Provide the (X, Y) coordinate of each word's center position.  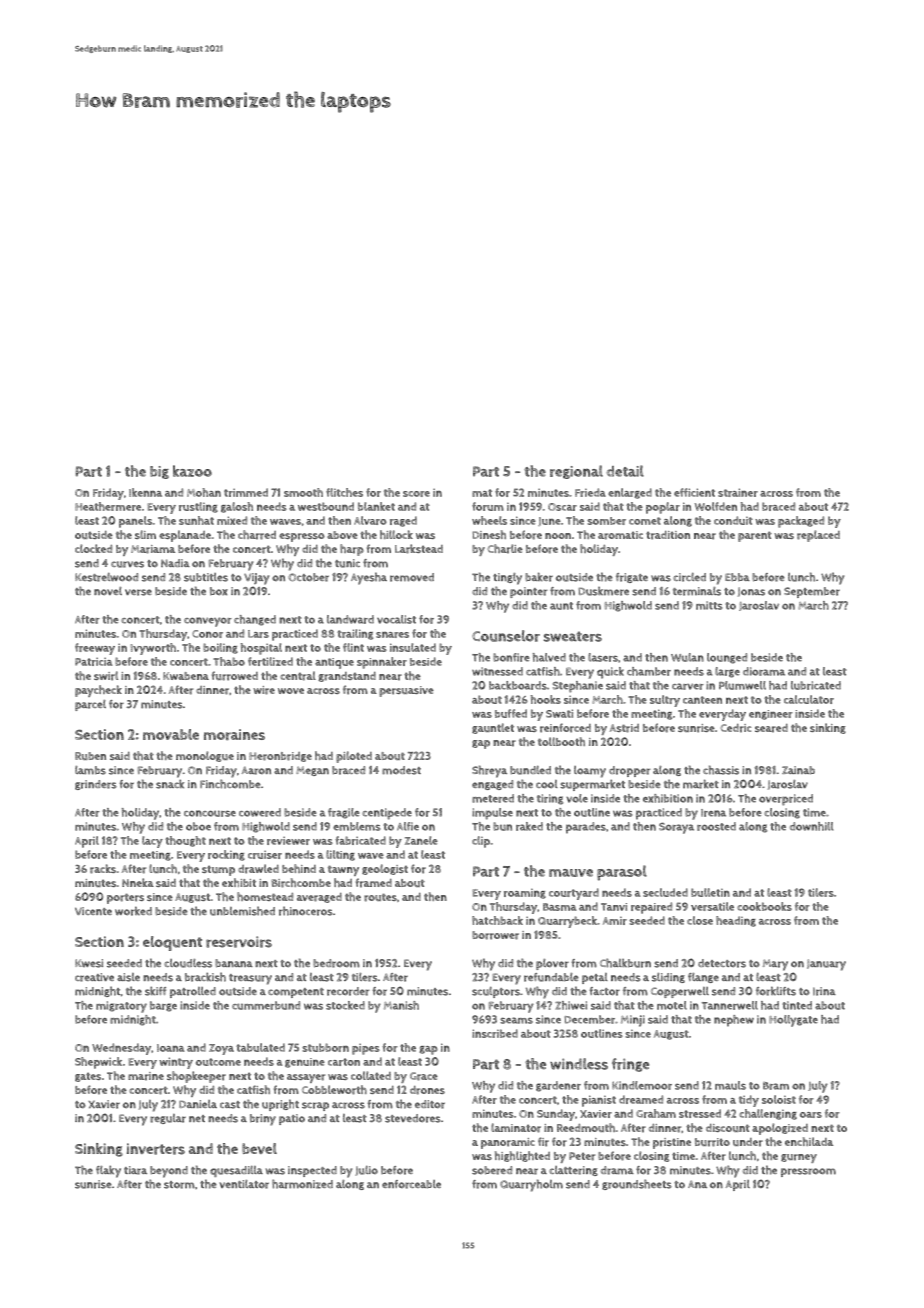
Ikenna (145, 492)
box (219, 591)
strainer (738, 492)
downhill (811, 826)
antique (334, 663)
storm (179, 1185)
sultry (665, 701)
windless (579, 1064)
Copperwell (680, 992)
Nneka (138, 882)
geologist (385, 869)
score (416, 494)
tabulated (260, 1047)
